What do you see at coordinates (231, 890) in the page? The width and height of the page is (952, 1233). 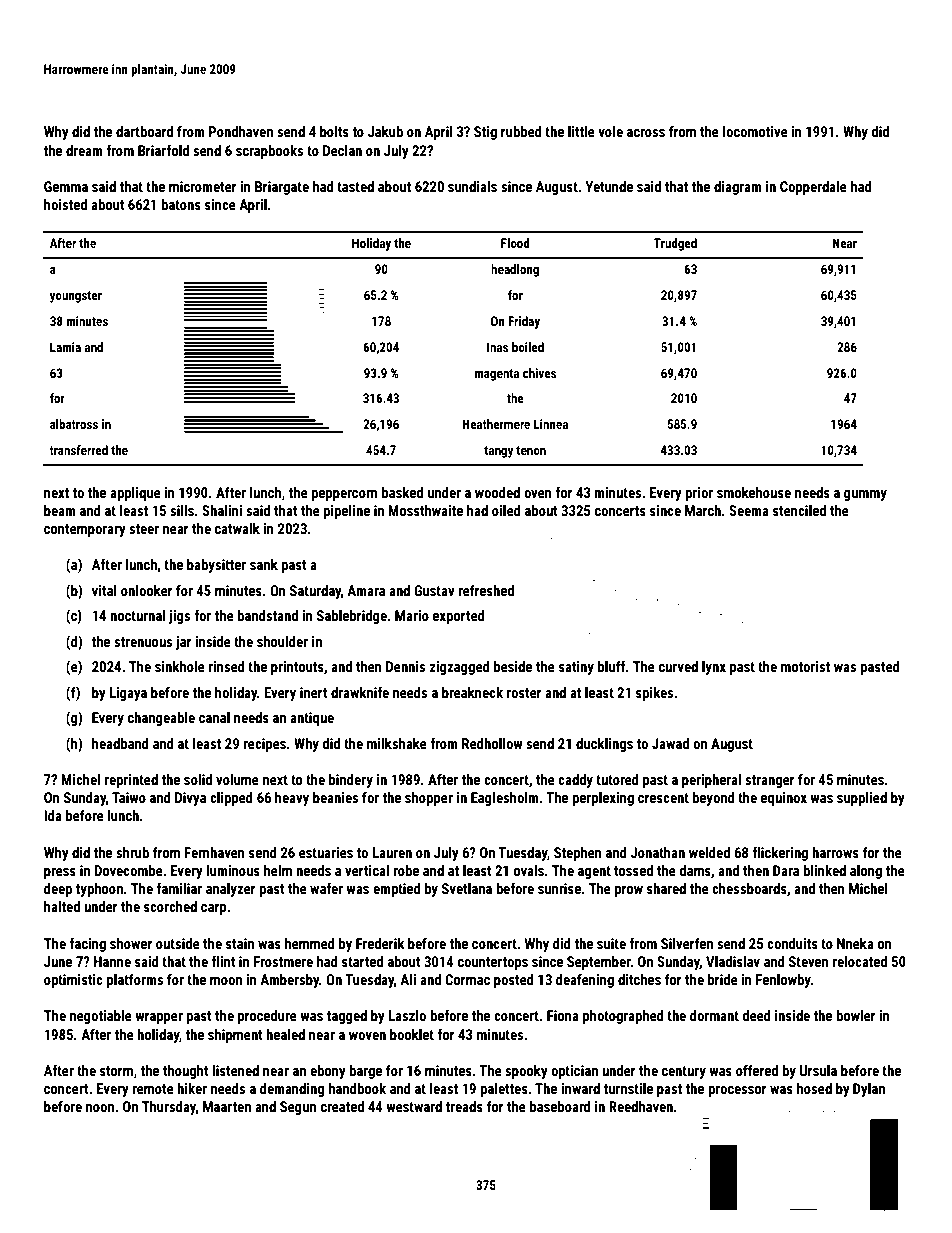 I see `analyzer` at bounding box center [231, 890].
